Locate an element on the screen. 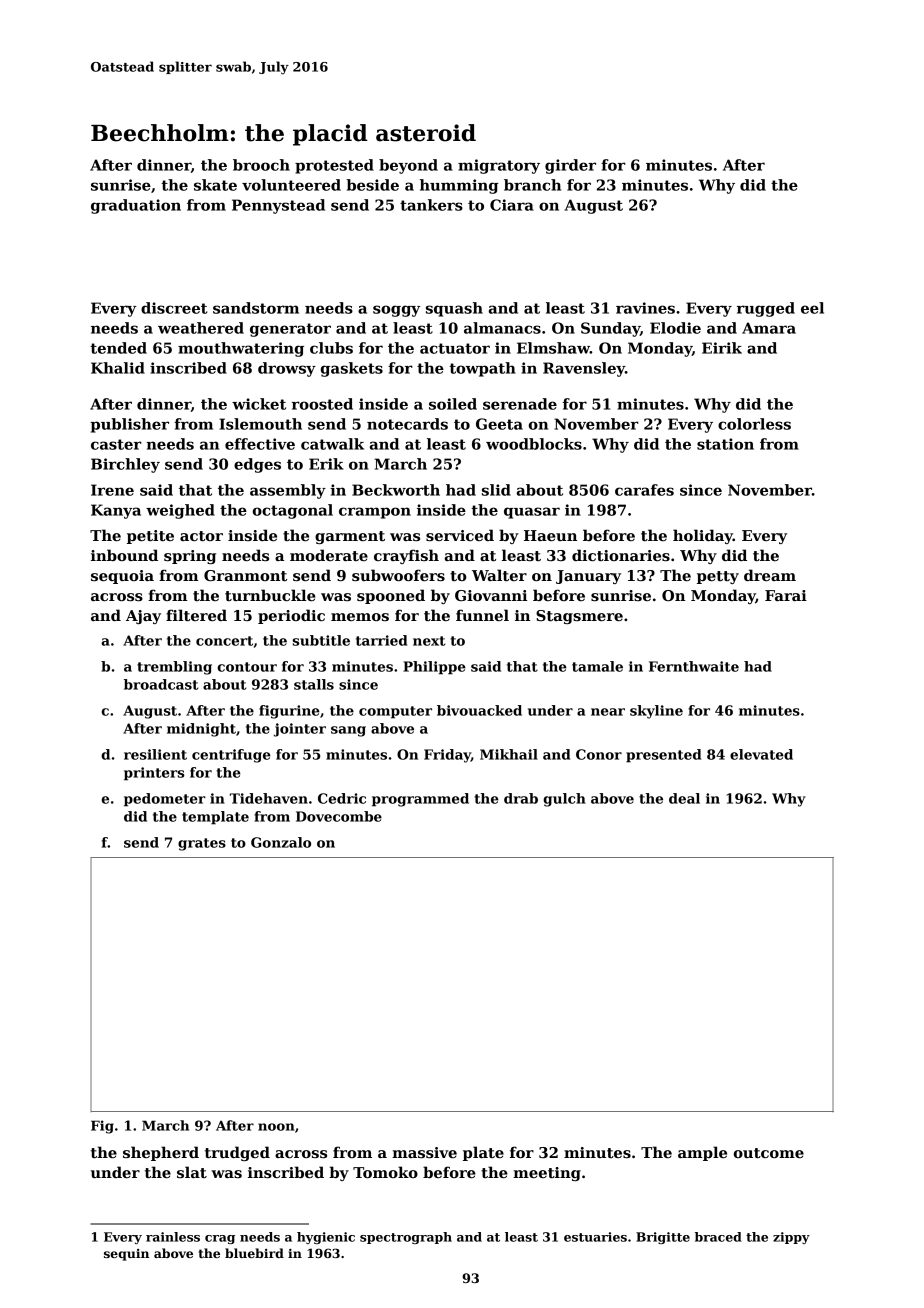 The height and width of the screenshot is (1308, 924). elevated is located at coordinates (761, 754).
